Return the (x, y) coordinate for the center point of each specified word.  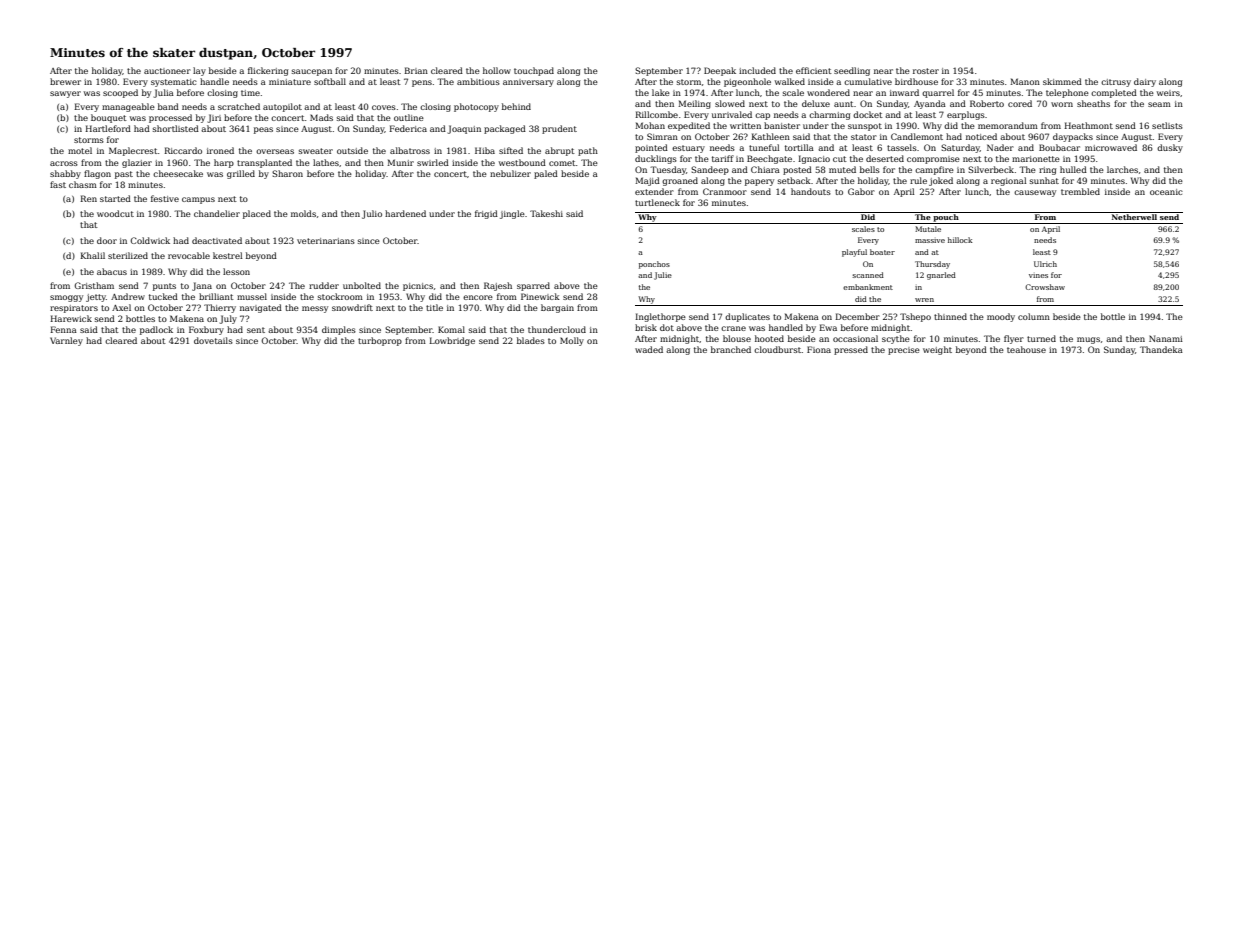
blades (531, 340)
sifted (511, 150)
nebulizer (510, 173)
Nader (1000, 147)
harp (224, 163)
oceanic (1166, 192)
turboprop (380, 341)
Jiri (214, 118)
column (1034, 316)
